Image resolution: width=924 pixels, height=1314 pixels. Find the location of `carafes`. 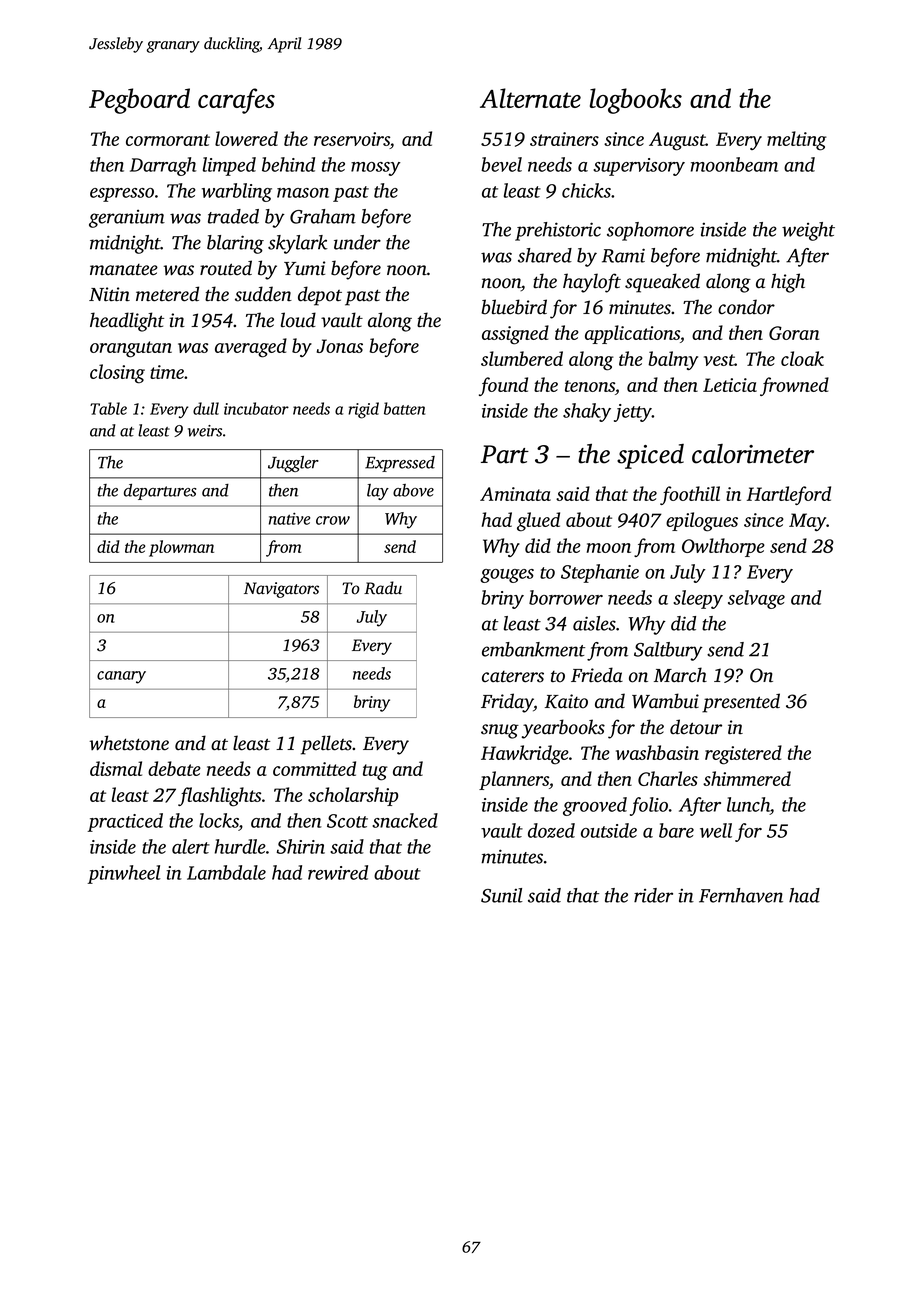

carafes is located at coordinates (236, 101).
